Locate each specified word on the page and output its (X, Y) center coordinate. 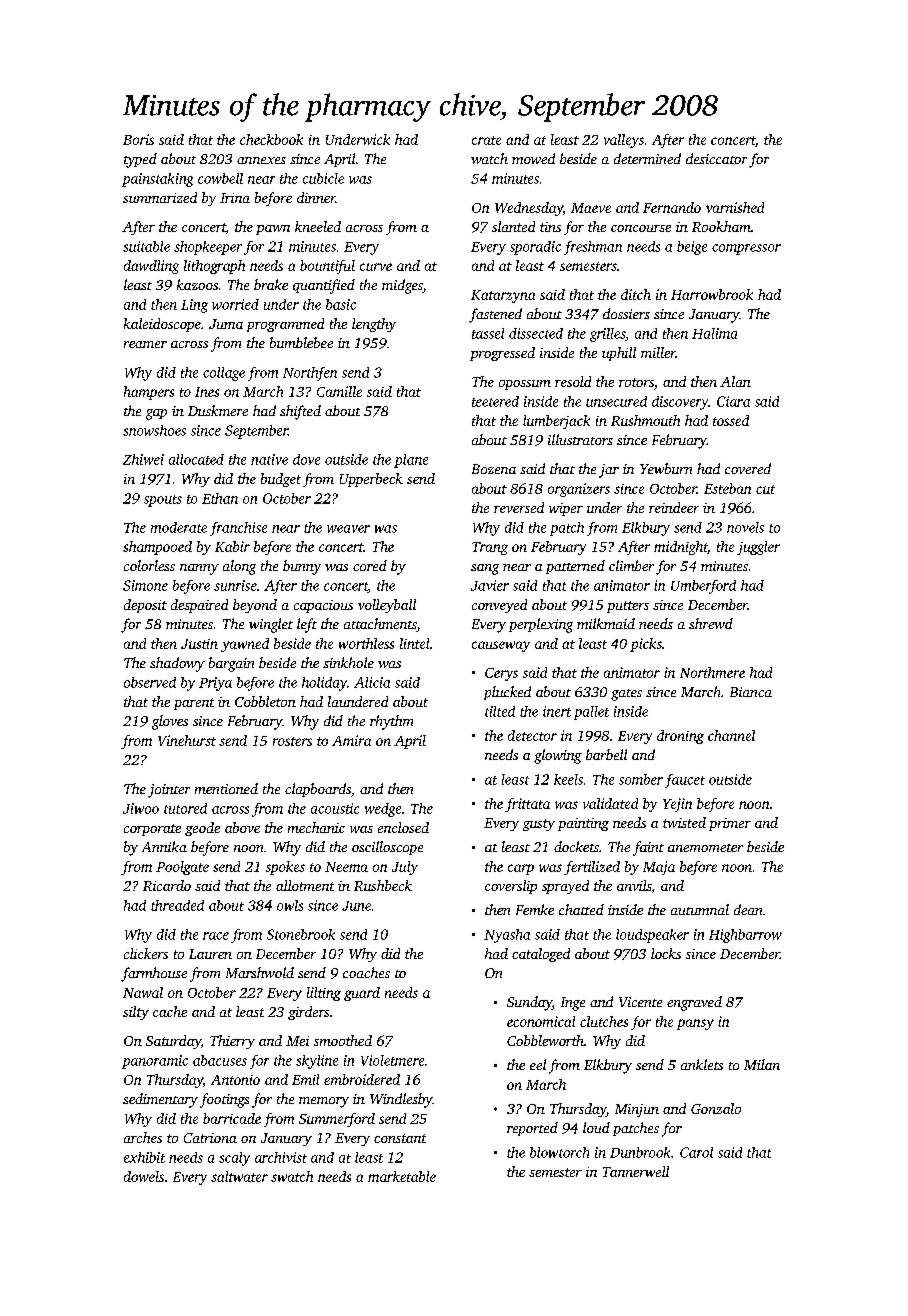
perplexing (541, 625)
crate (486, 140)
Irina (235, 198)
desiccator (716, 158)
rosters (292, 741)
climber (631, 565)
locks (666, 953)
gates (626, 695)
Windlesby (401, 1100)
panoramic (155, 1062)
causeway (501, 646)
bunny (302, 567)
